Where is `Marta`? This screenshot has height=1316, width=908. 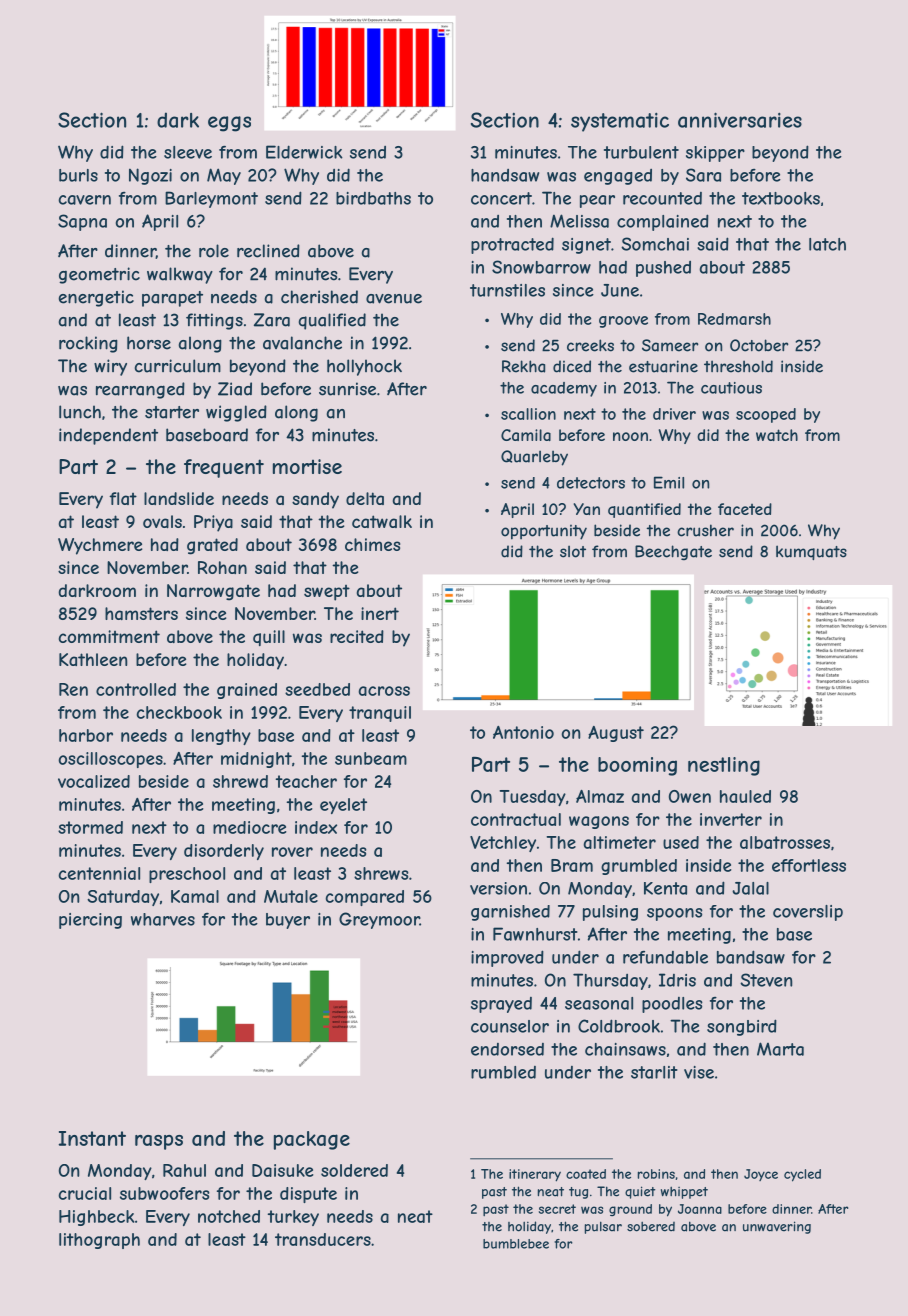
Marta is located at coordinates (780, 1049).
